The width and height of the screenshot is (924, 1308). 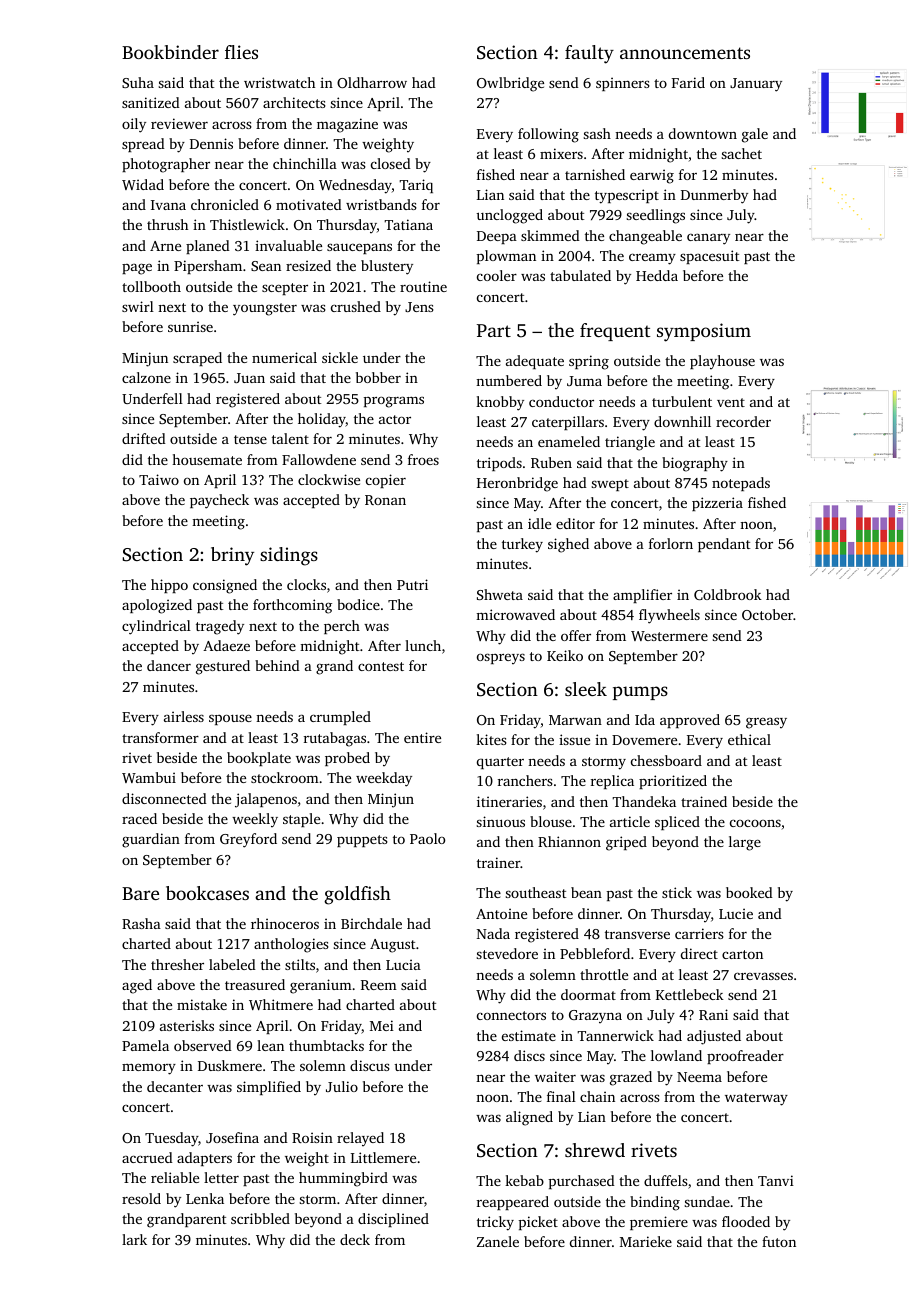 What do you see at coordinates (510, 84) in the screenshot?
I see `Owlbridge` at bounding box center [510, 84].
